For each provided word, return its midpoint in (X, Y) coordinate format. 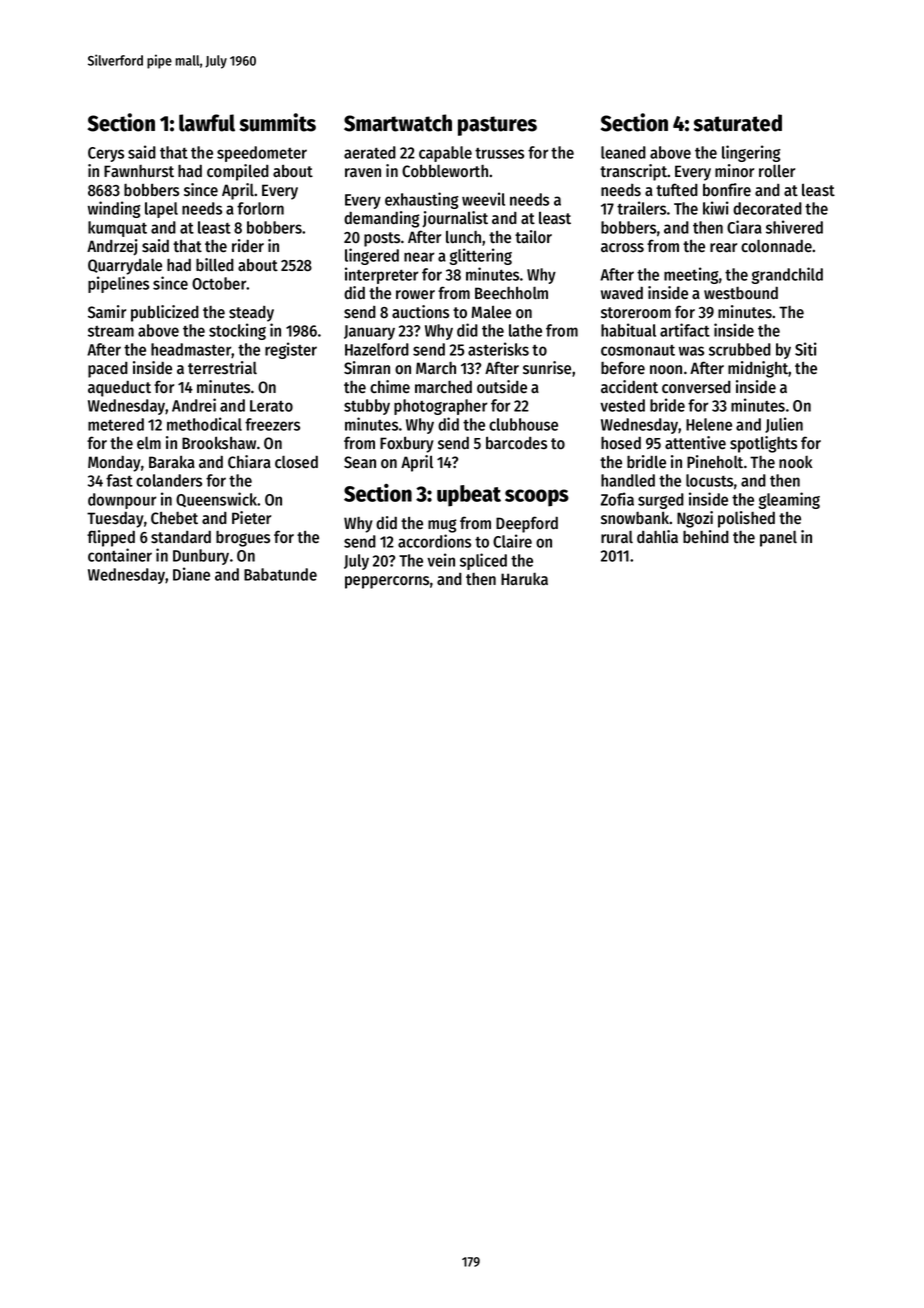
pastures (497, 126)
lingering (751, 153)
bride (667, 405)
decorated (767, 208)
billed (215, 265)
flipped (111, 538)
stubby (367, 407)
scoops (537, 498)
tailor (533, 236)
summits (277, 122)
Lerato (271, 406)
